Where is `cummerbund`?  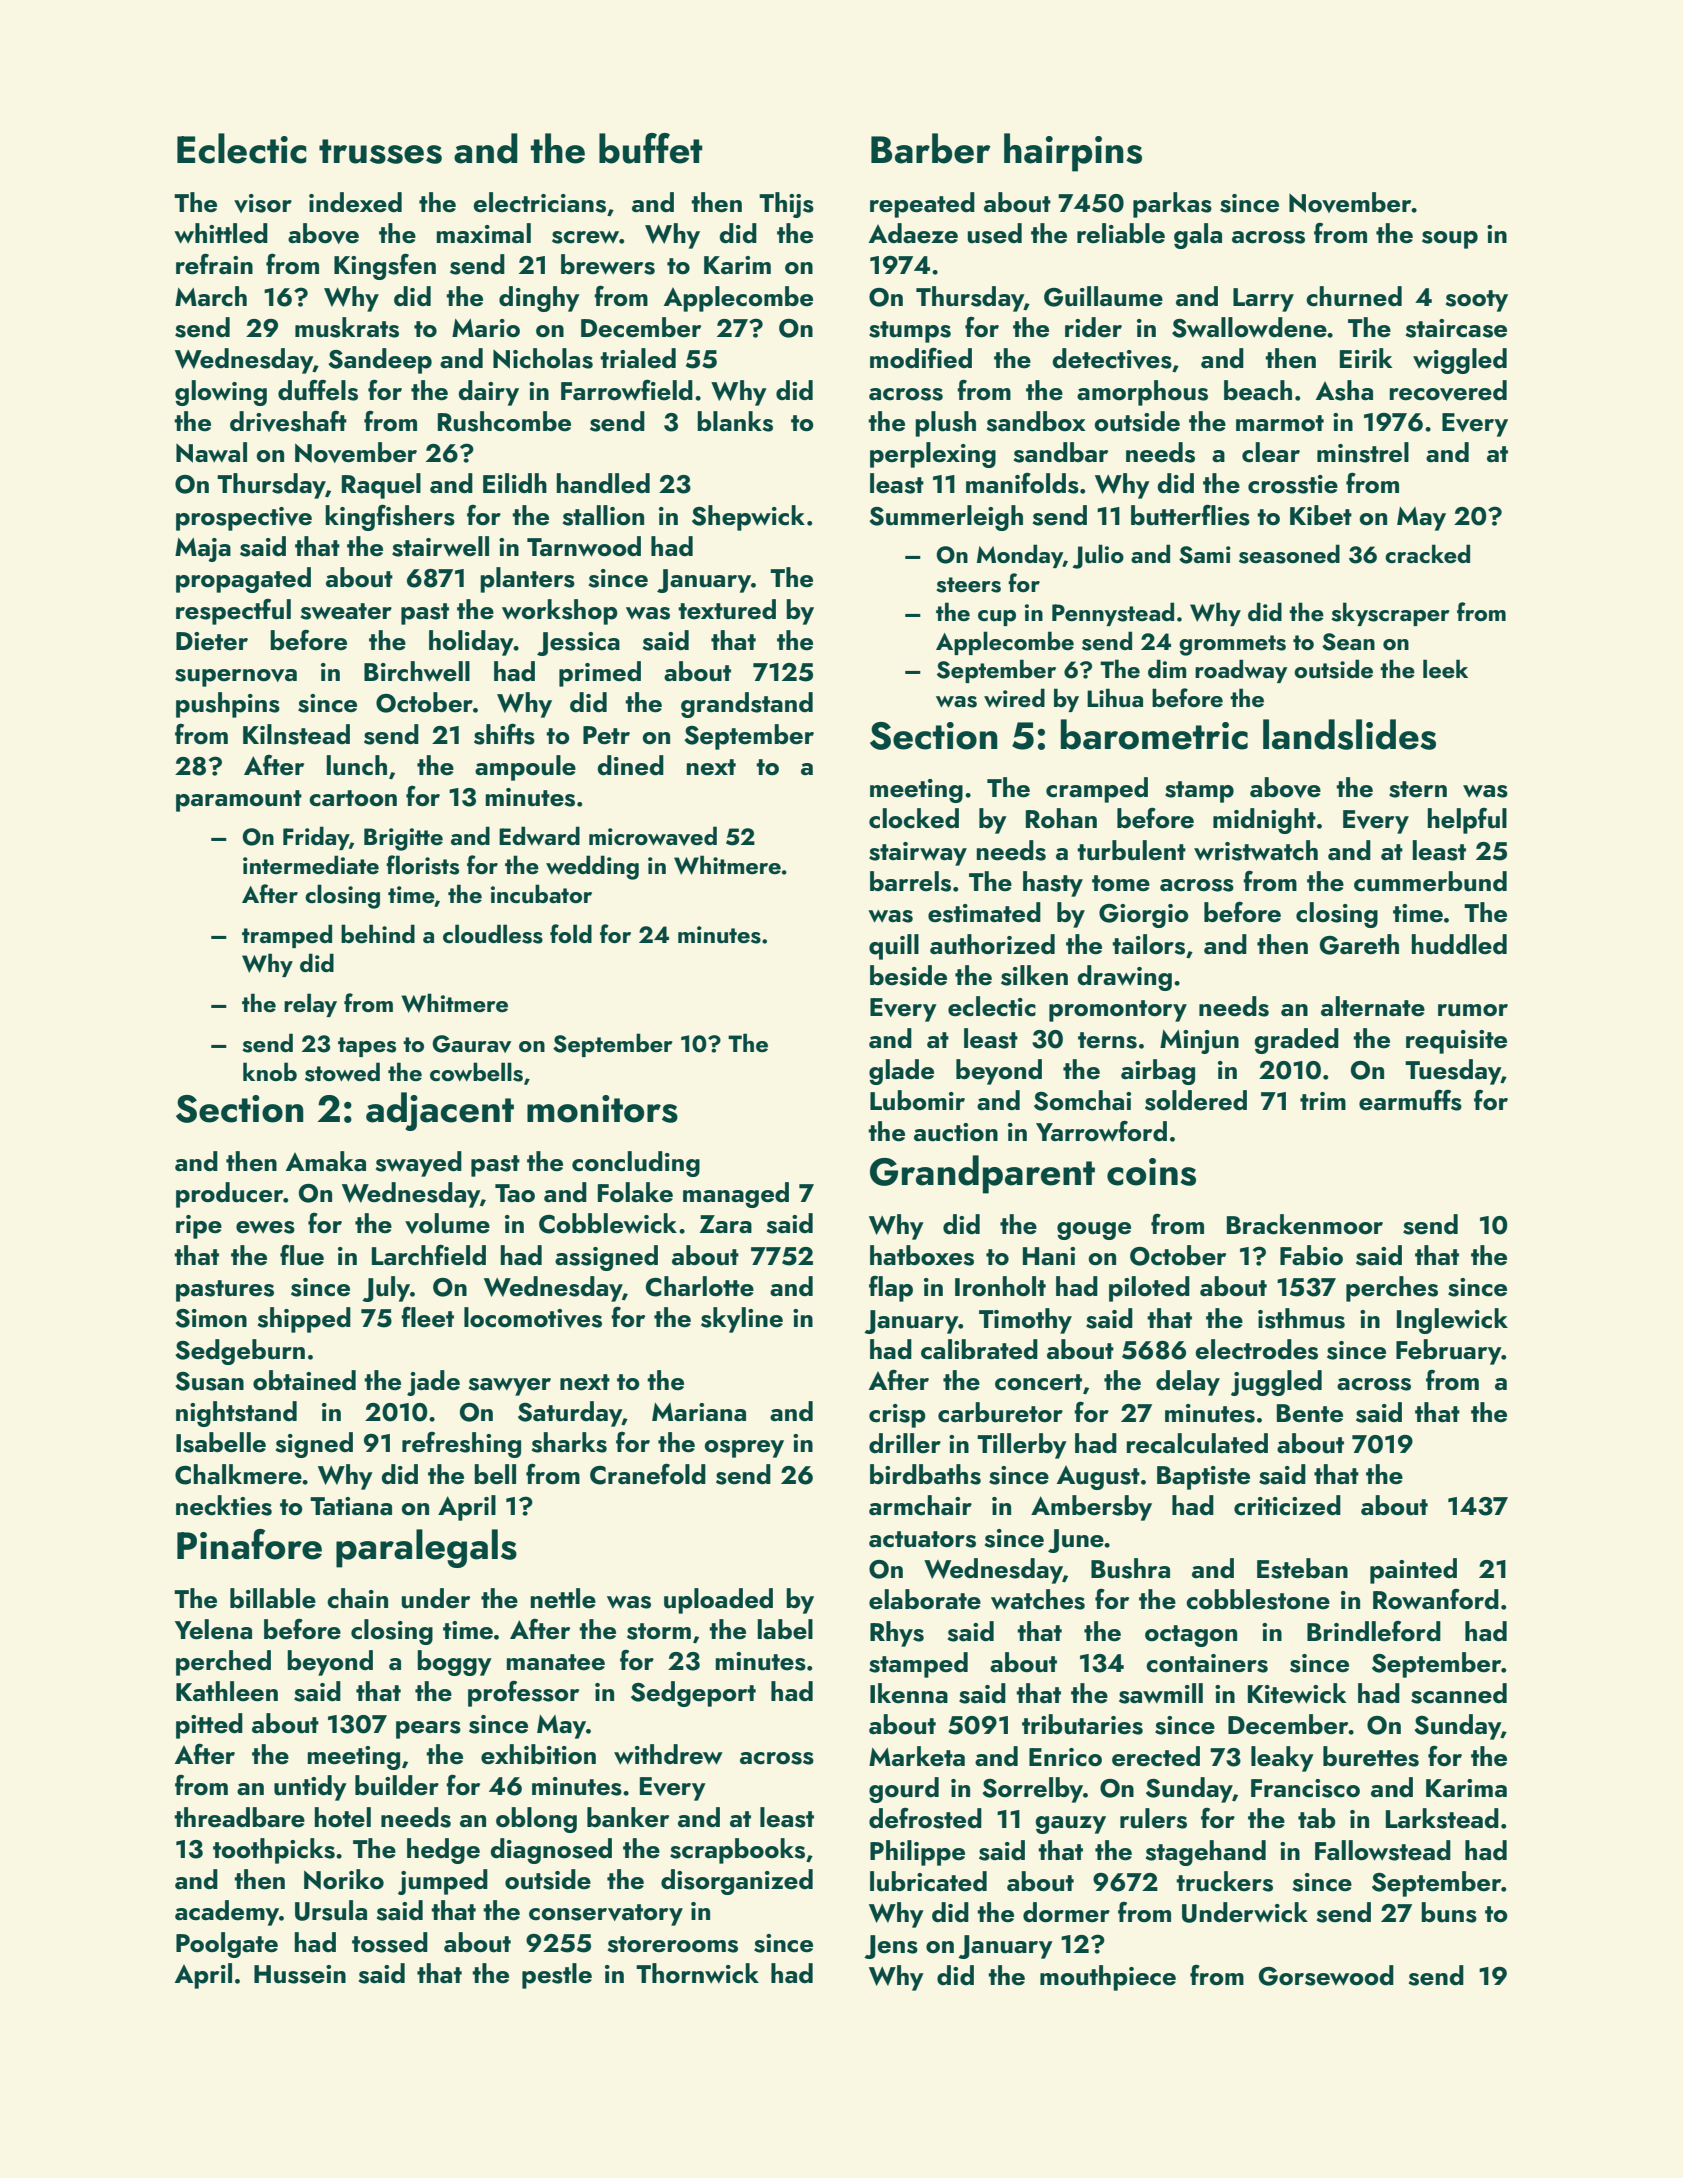 cummerbund is located at coordinates (1430, 881).
